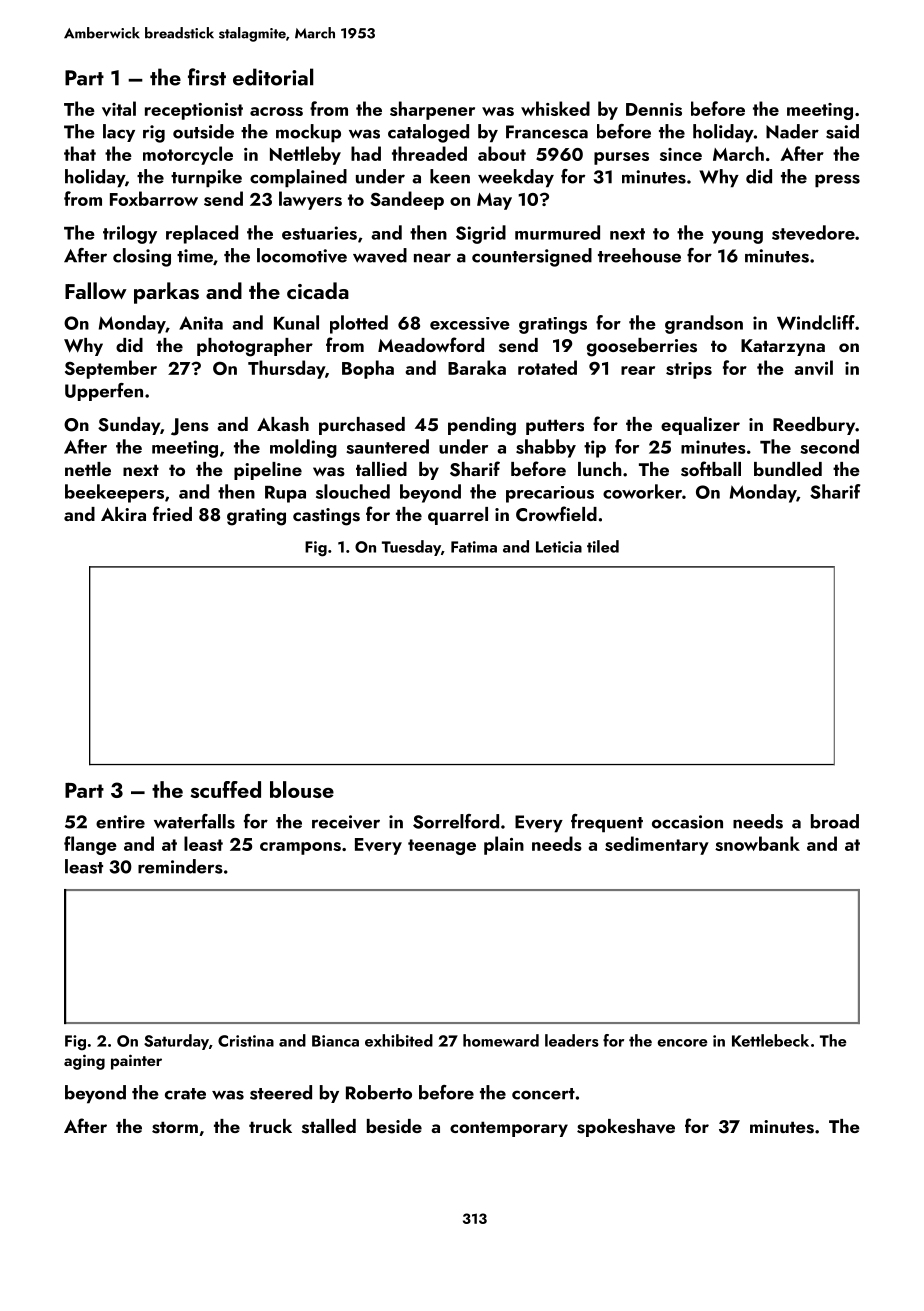  I want to click on editorial, so click(273, 77).
